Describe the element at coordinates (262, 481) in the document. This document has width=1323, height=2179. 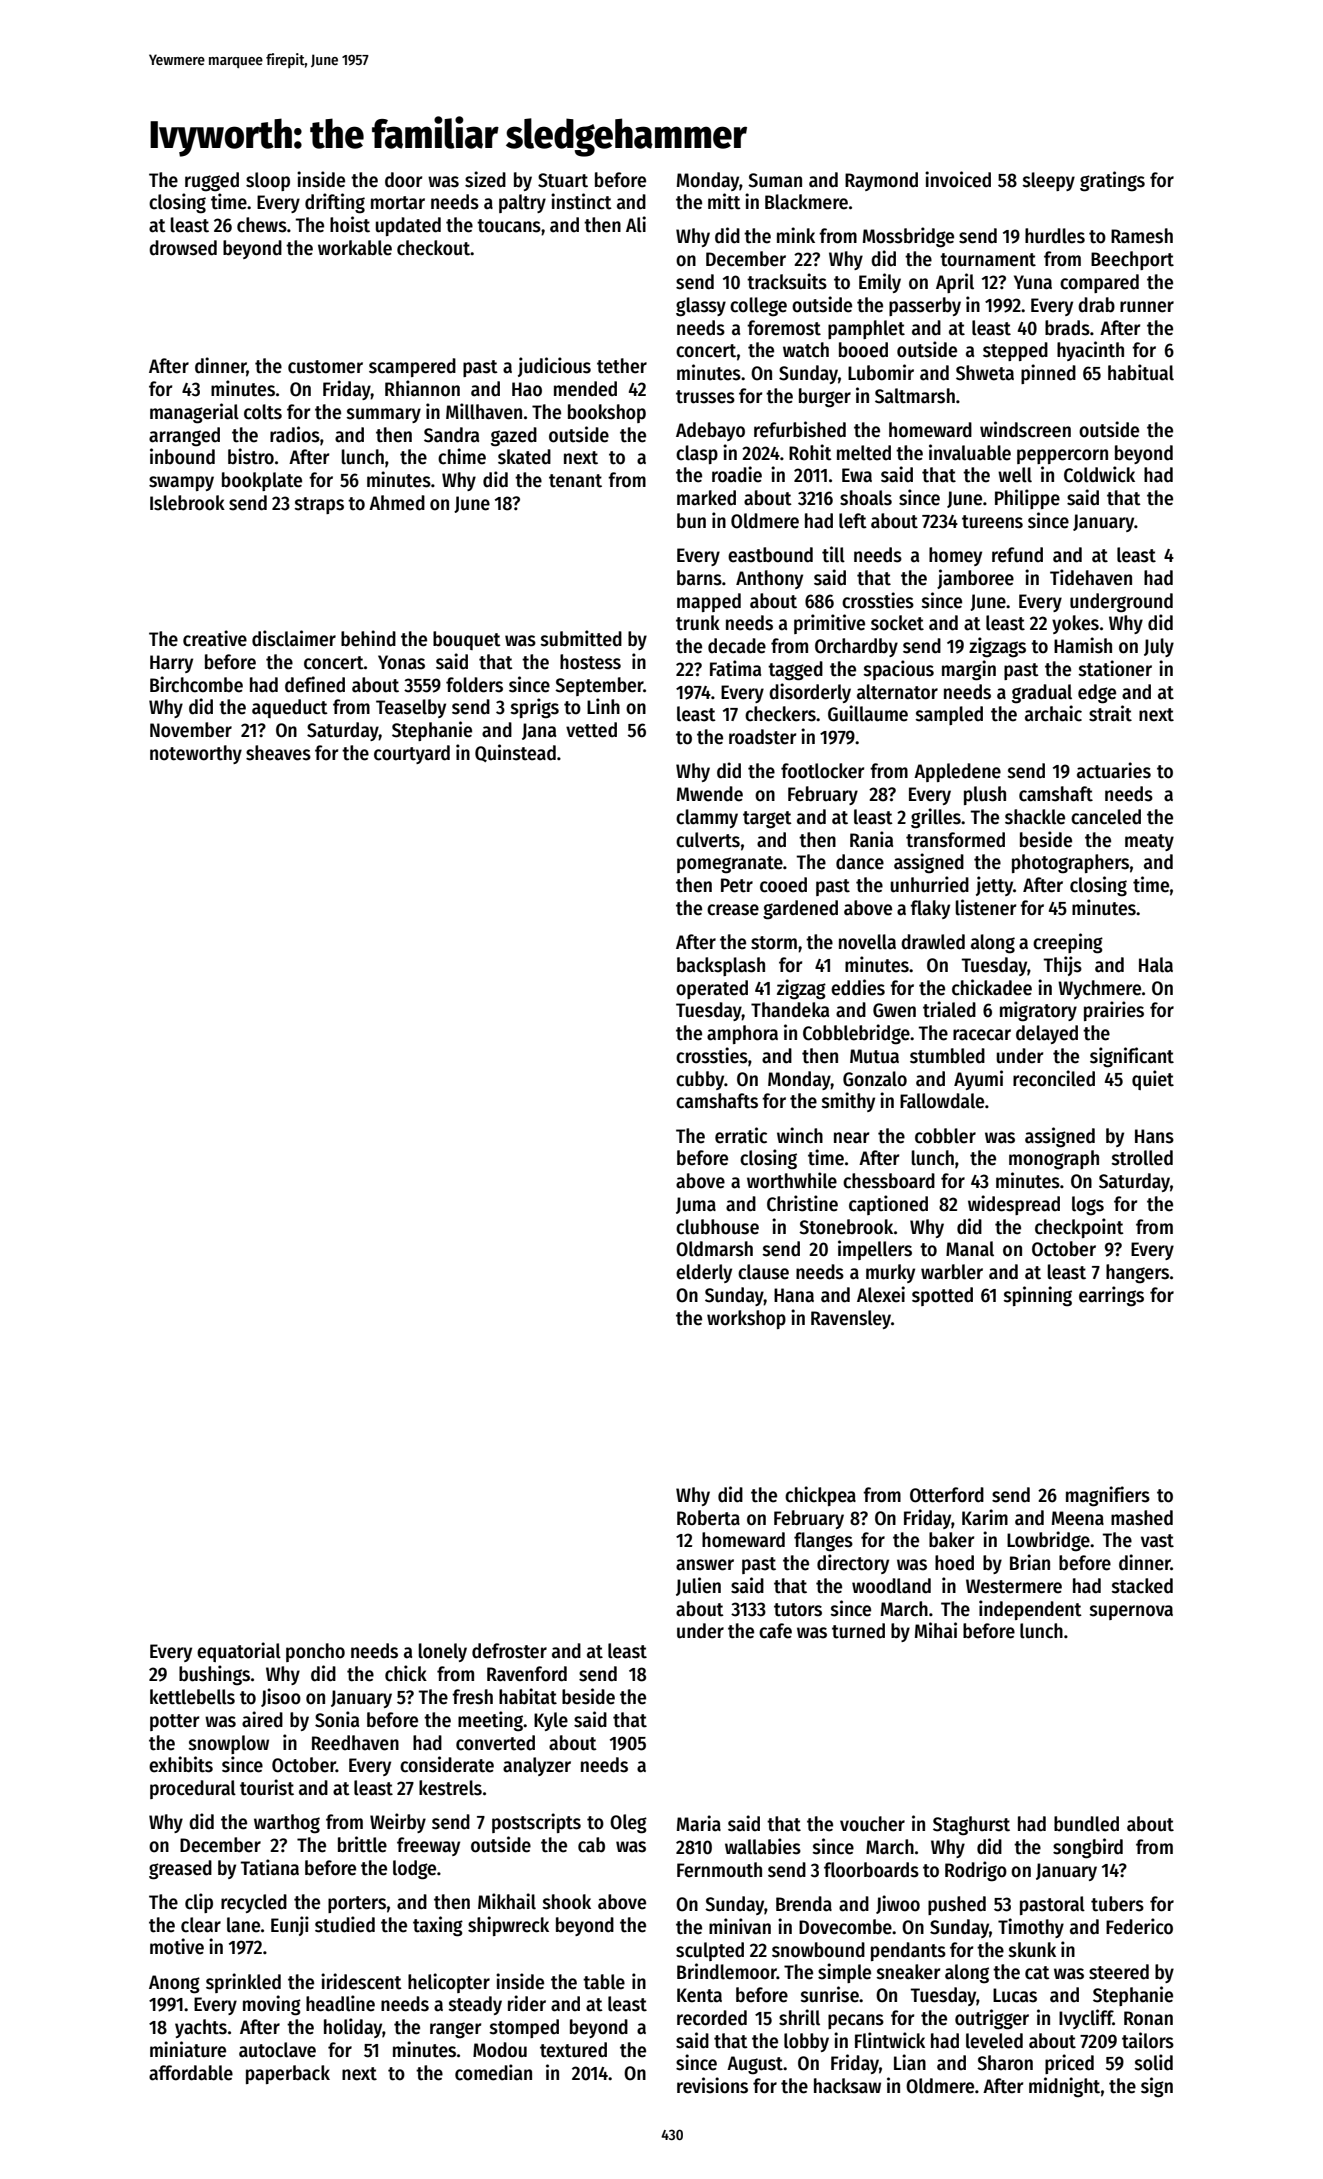
I see `bookplate` at that location.
